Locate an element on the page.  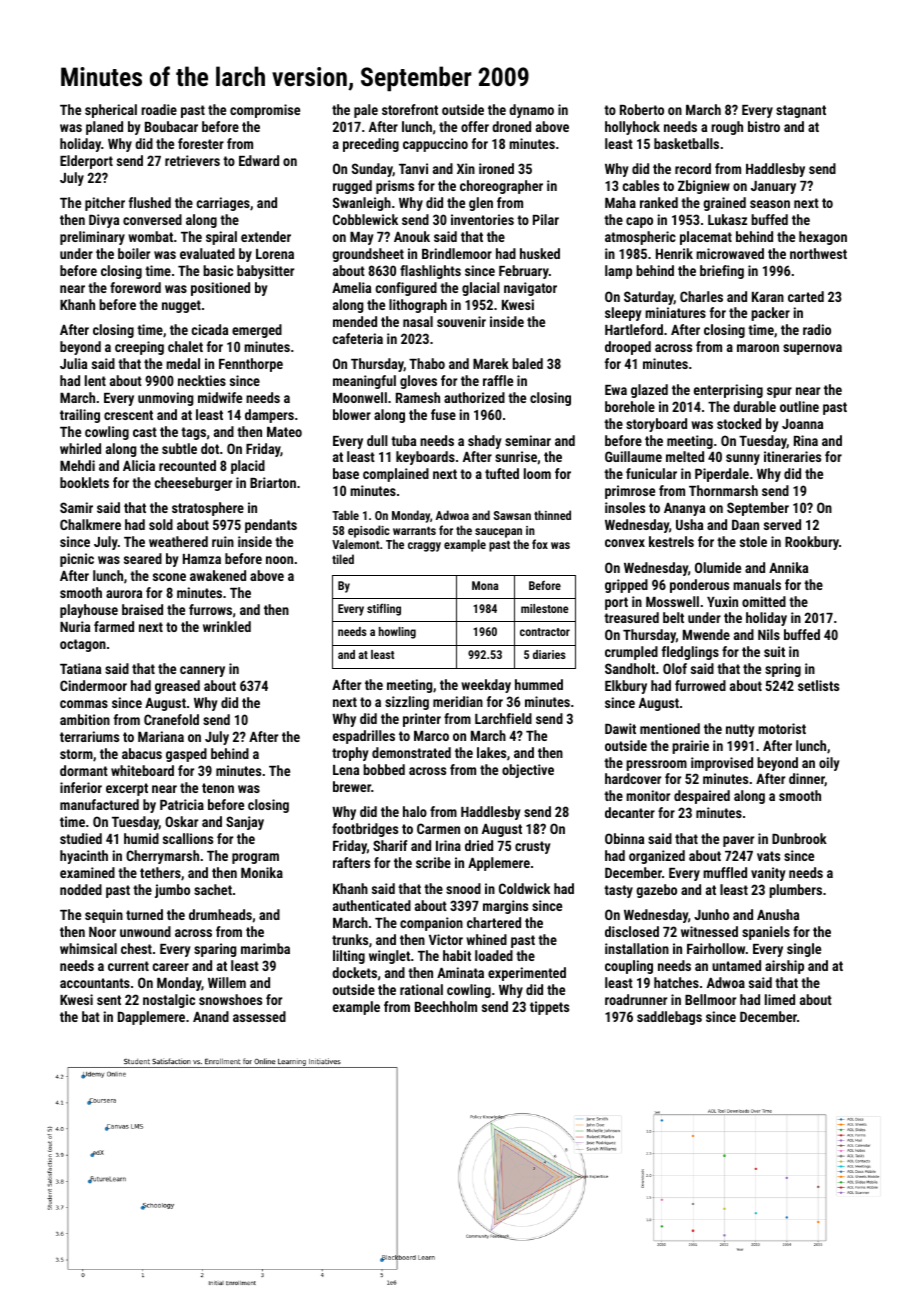
wrinkled is located at coordinates (227, 626).
